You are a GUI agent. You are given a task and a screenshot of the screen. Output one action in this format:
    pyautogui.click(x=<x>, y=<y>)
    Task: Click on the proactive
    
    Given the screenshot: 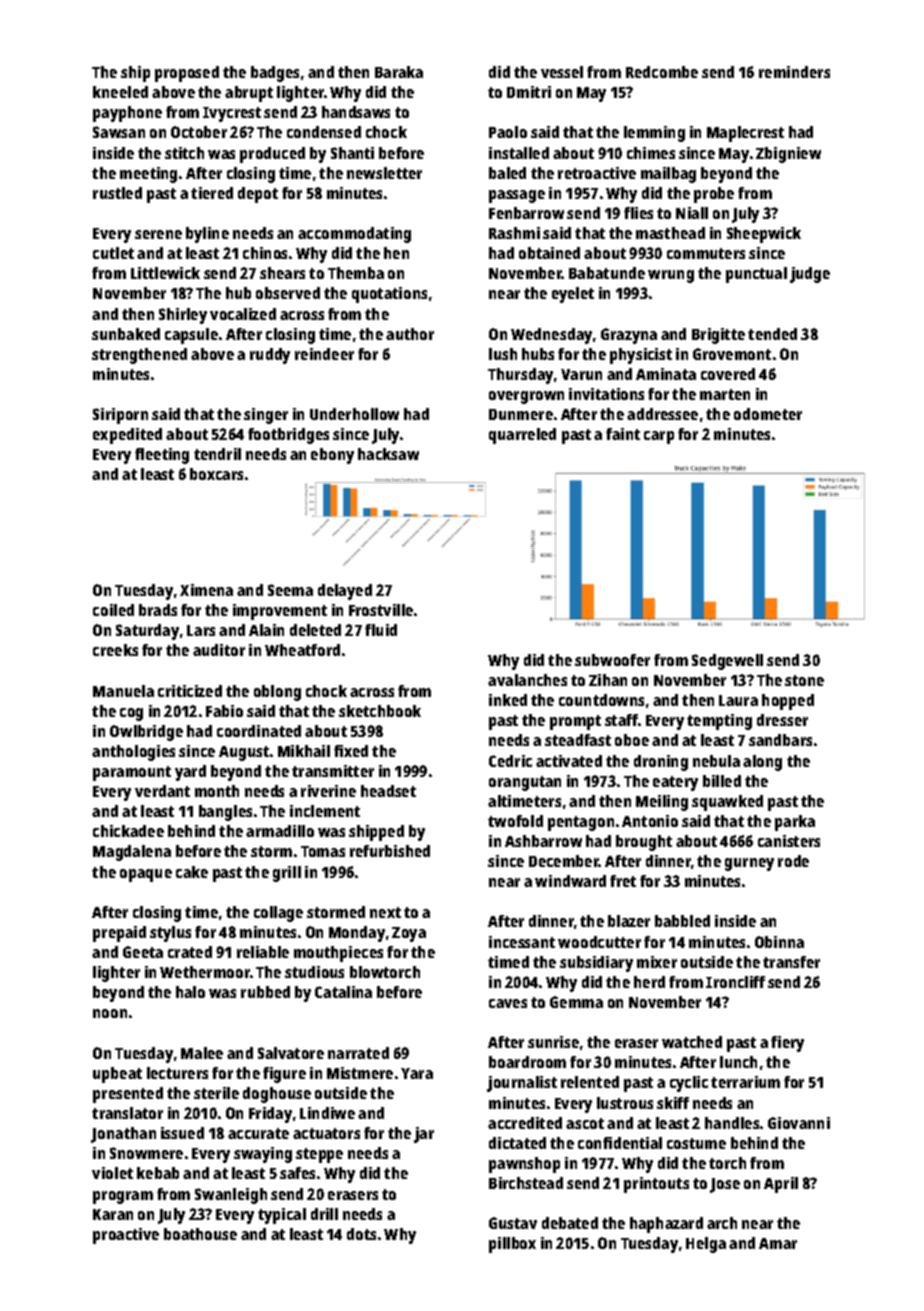 What is the action you would take?
    pyautogui.click(x=126, y=1236)
